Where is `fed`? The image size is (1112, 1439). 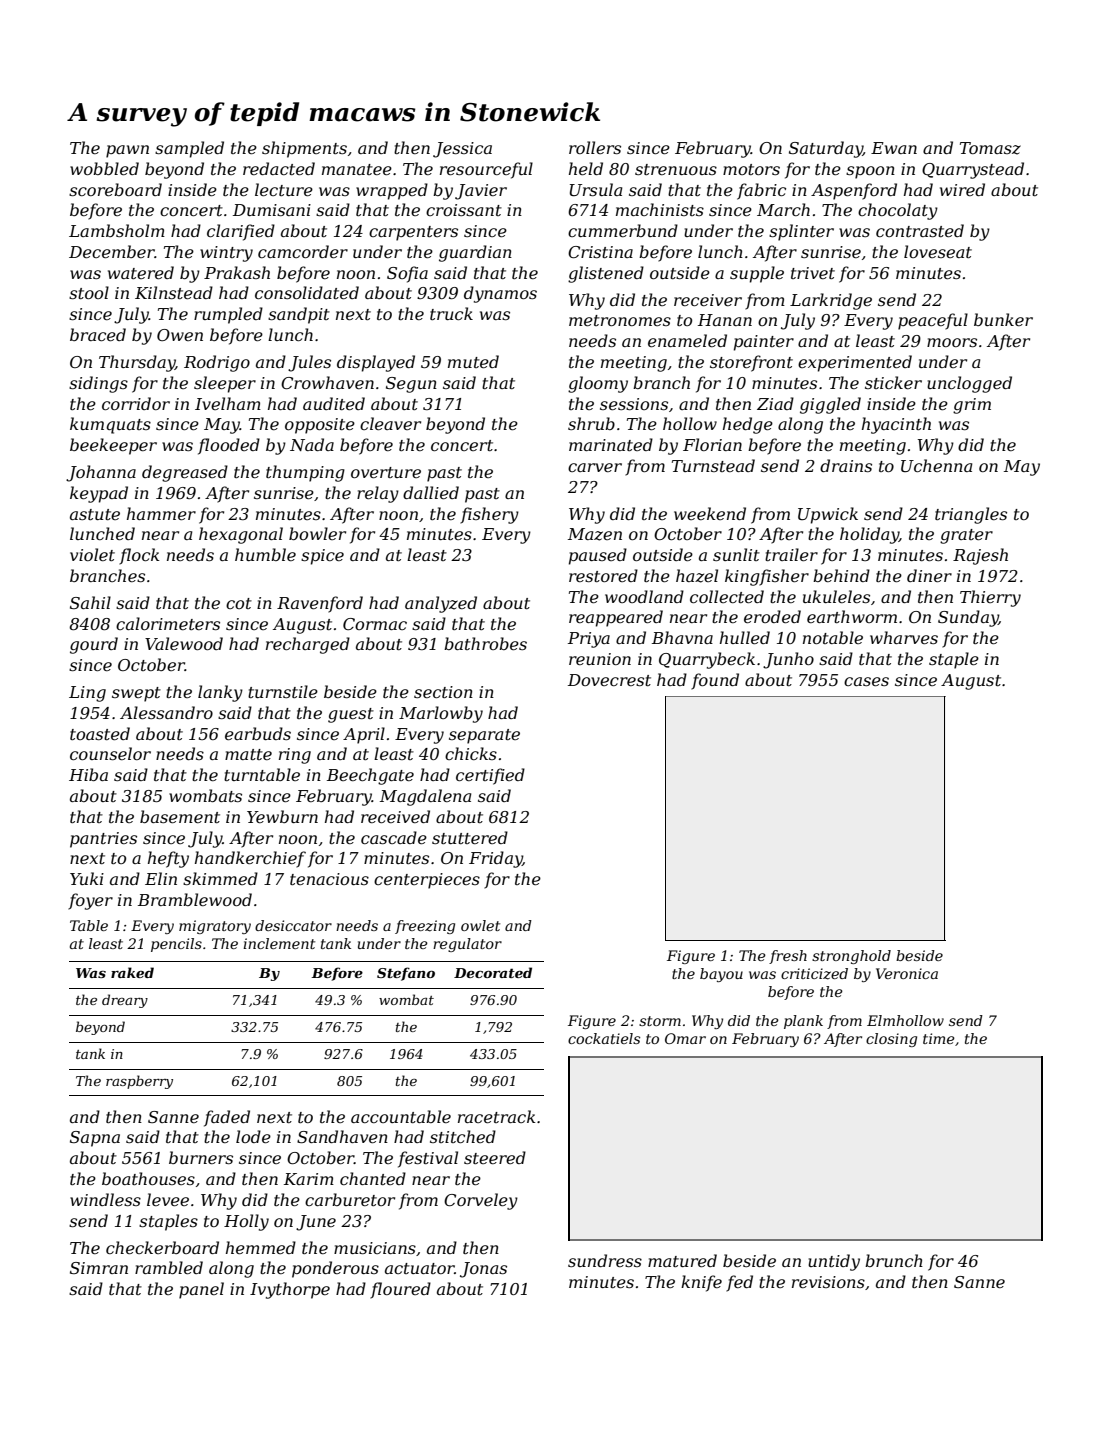 fed is located at coordinates (739, 1283).
